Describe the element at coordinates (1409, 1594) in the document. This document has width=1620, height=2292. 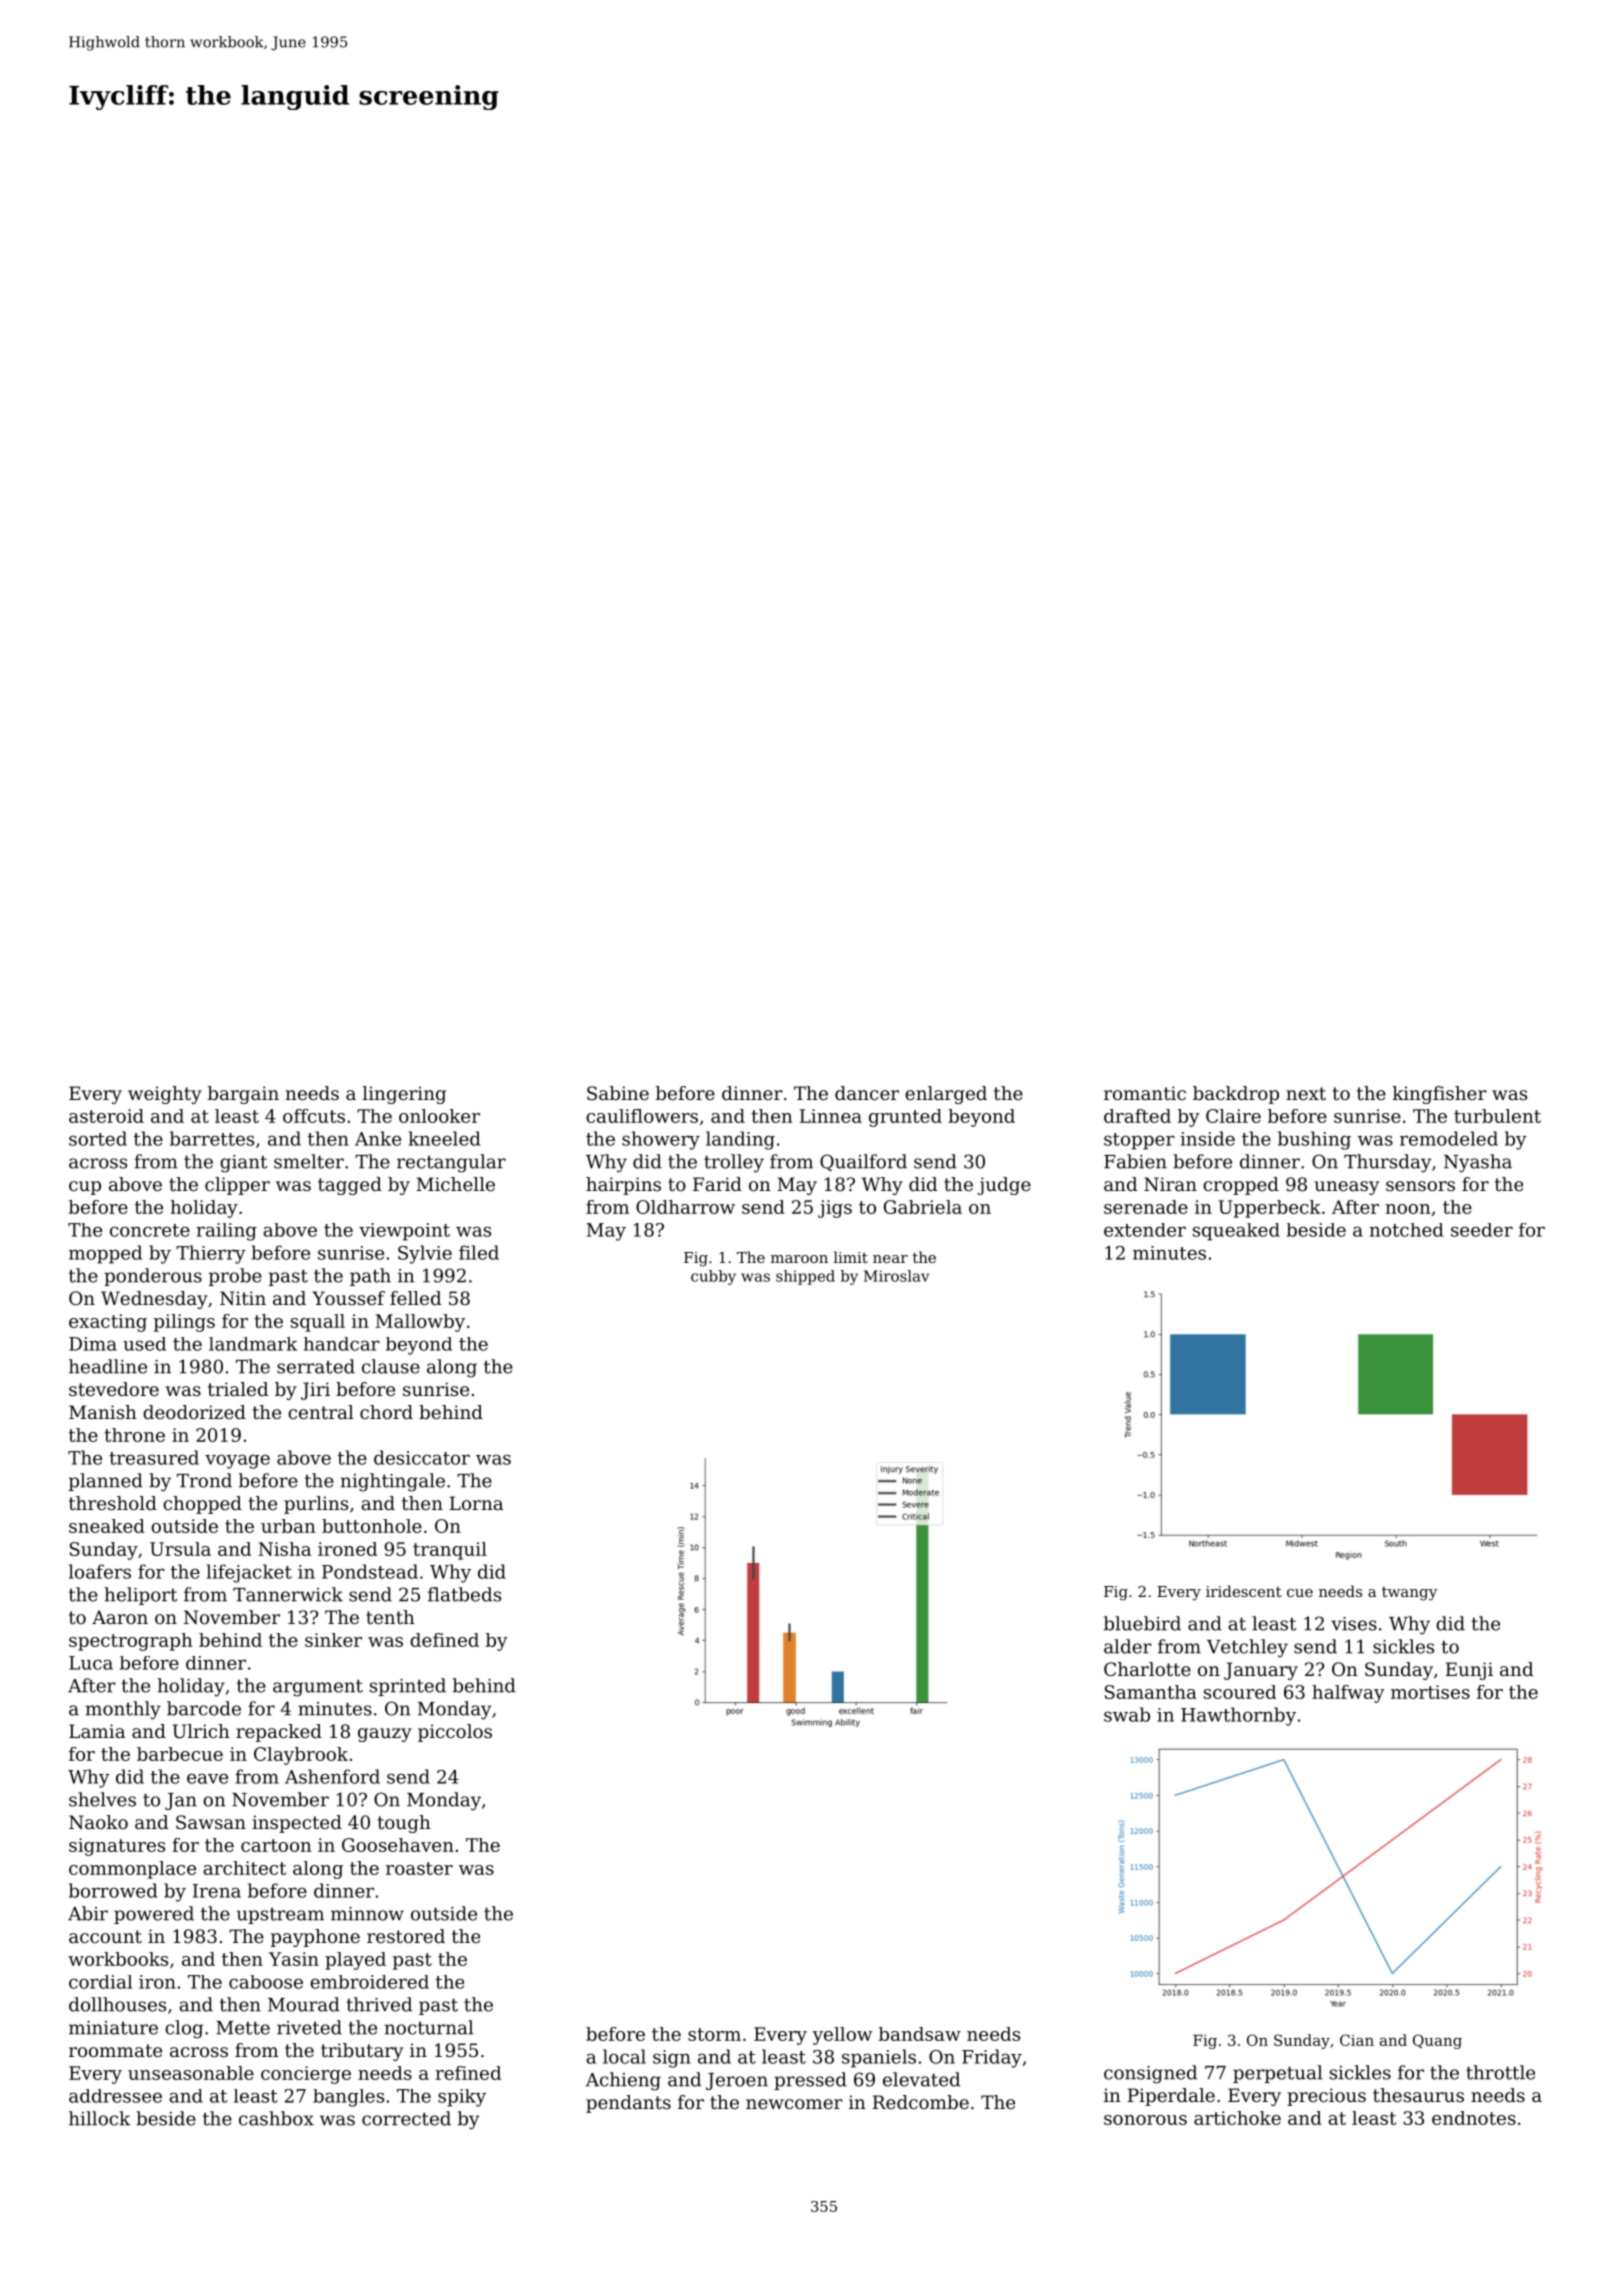
I see `twangy` at that location.
